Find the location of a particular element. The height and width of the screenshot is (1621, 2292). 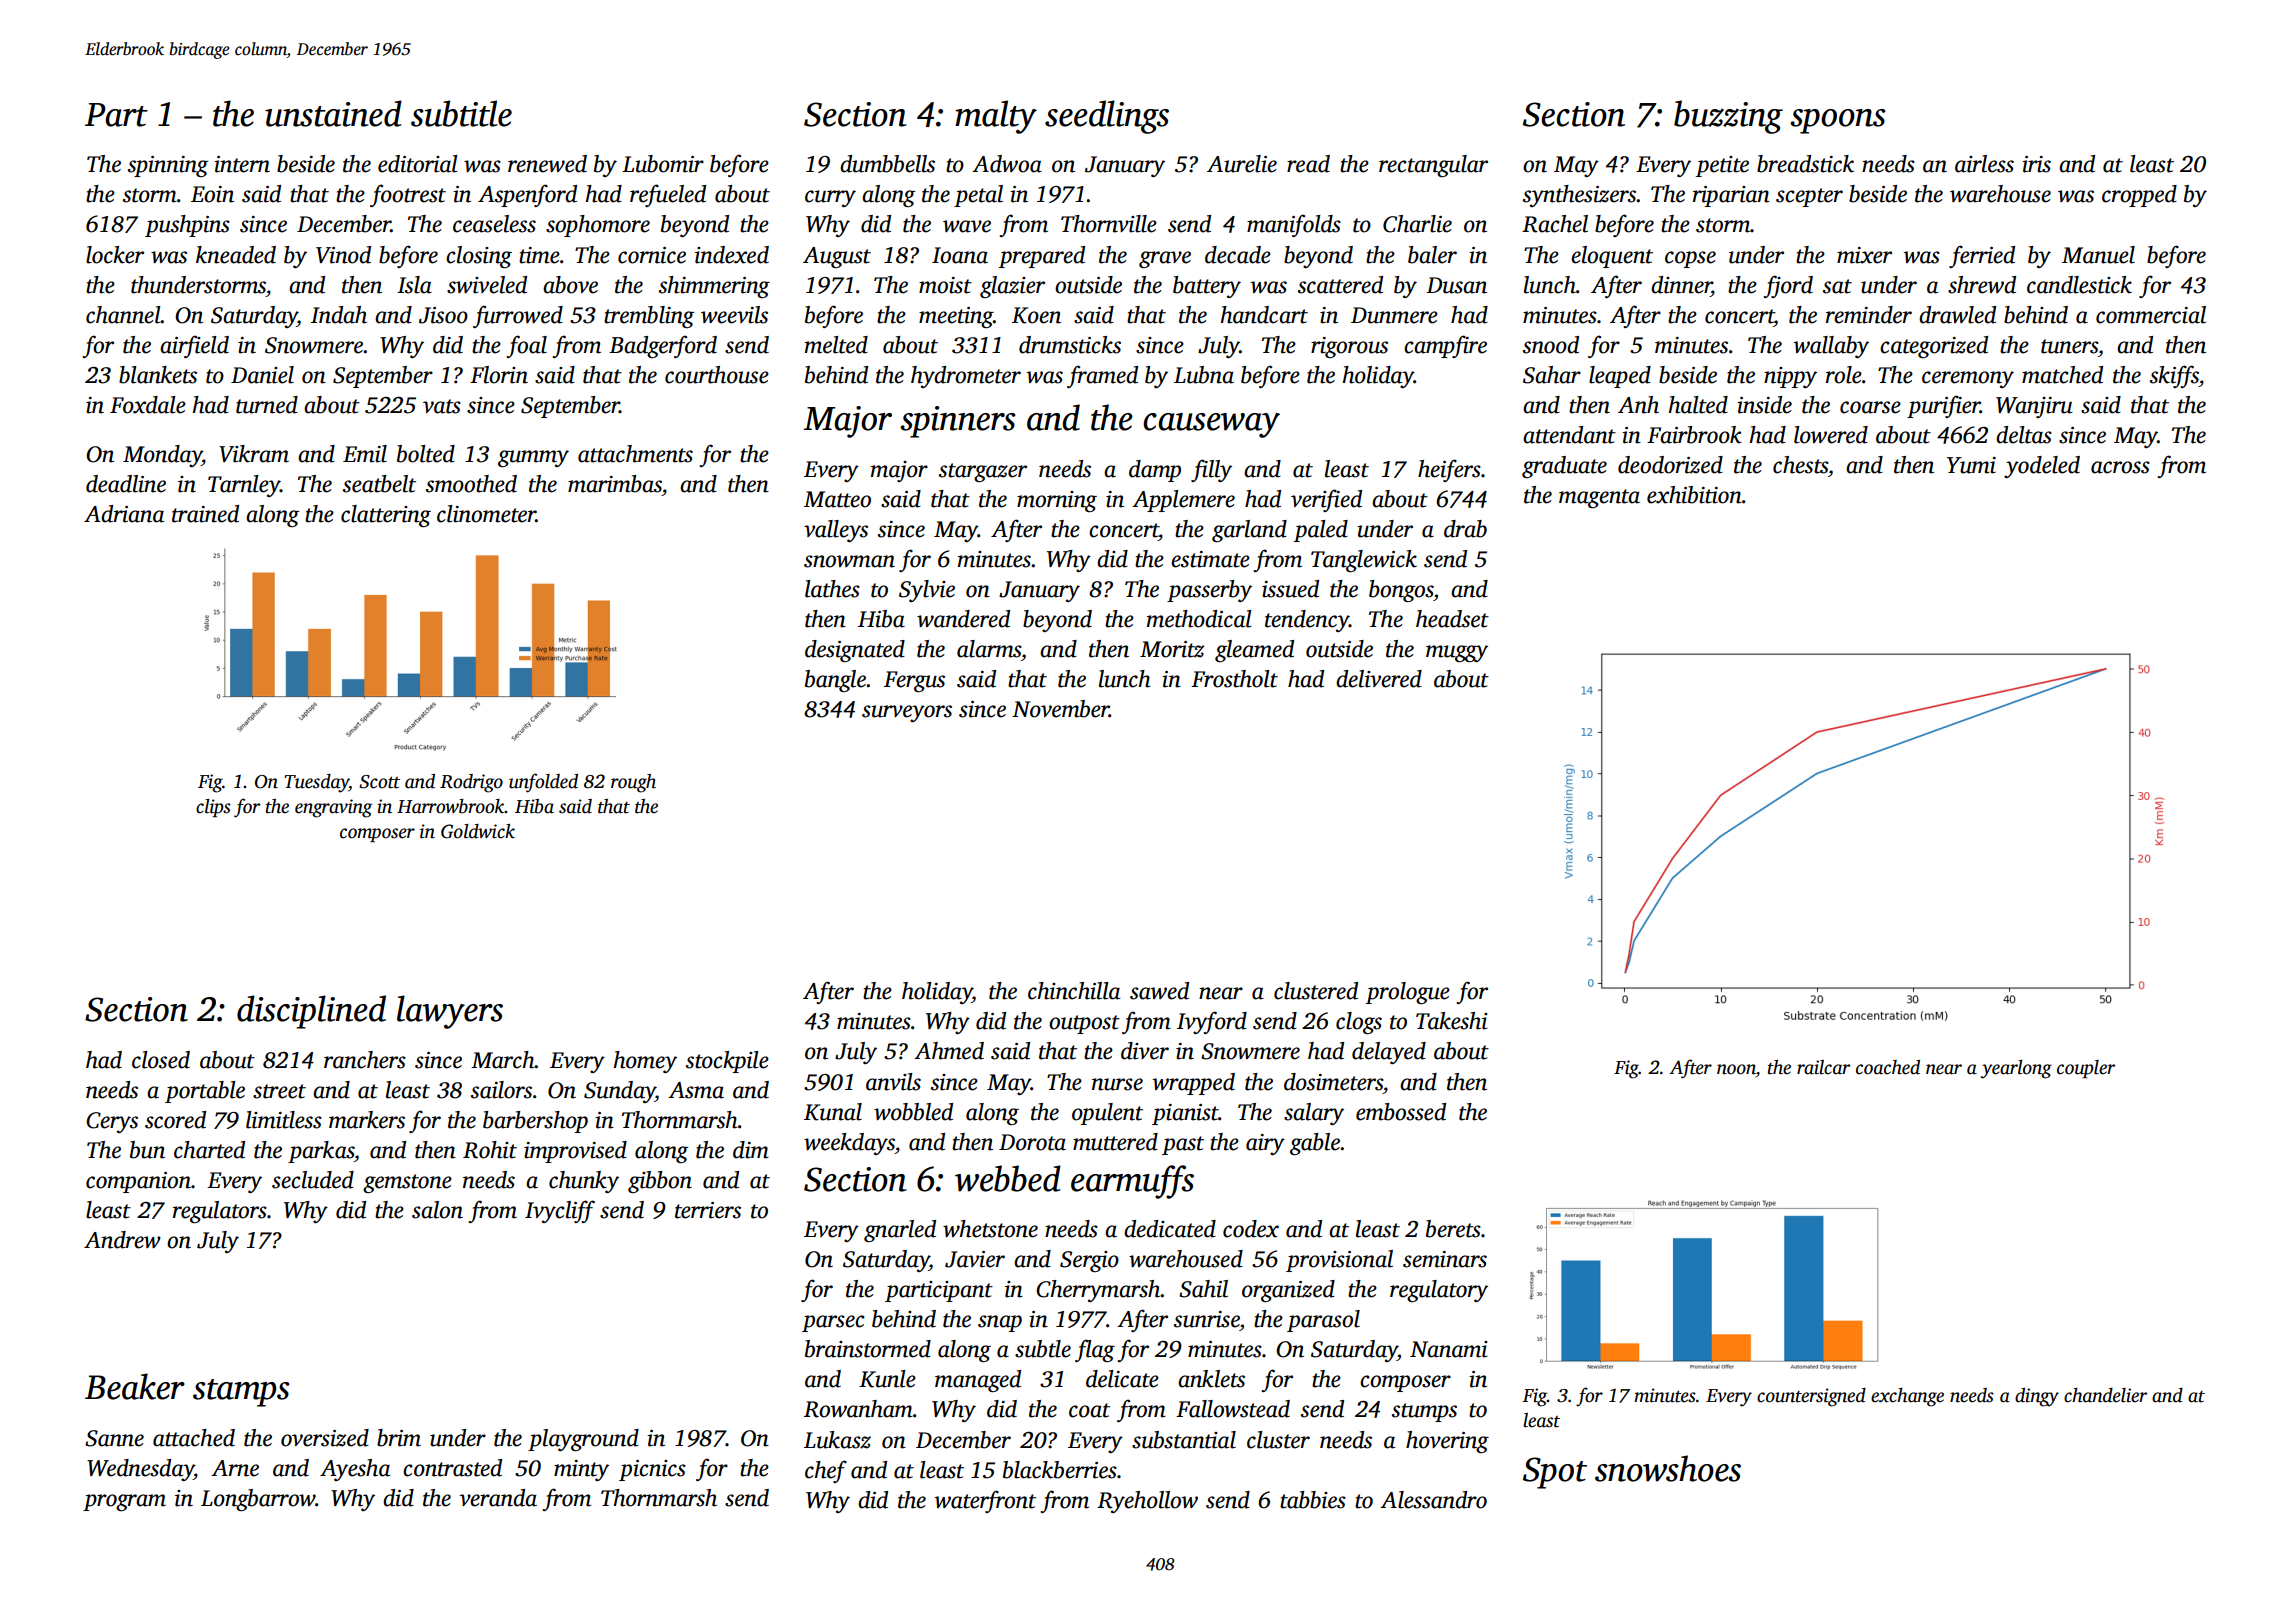

coached is located at coordinates (1888, 1067).
